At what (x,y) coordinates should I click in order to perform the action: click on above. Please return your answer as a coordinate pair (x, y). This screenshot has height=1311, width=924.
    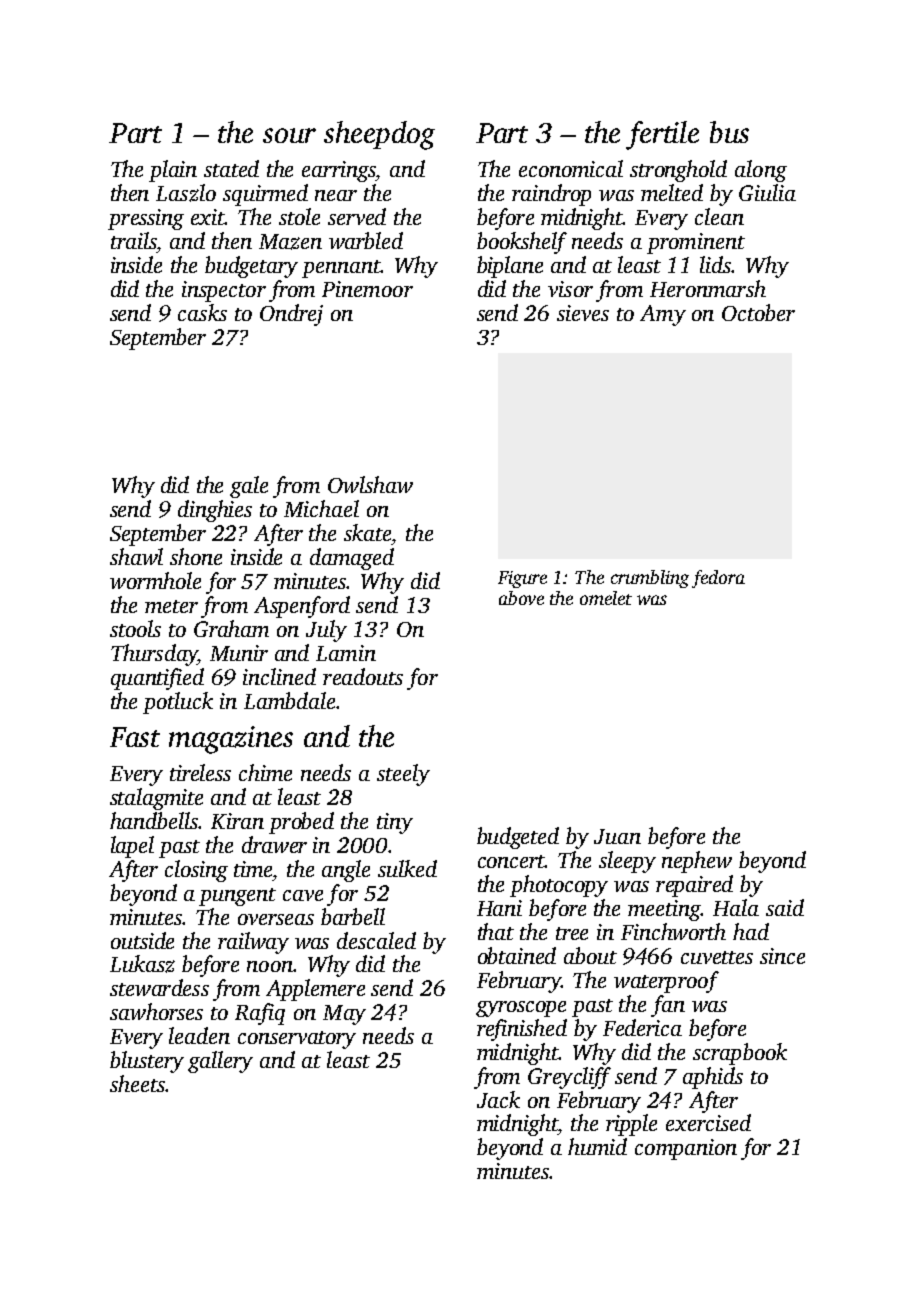
    Looking at the image, I should click on (521, 598).
